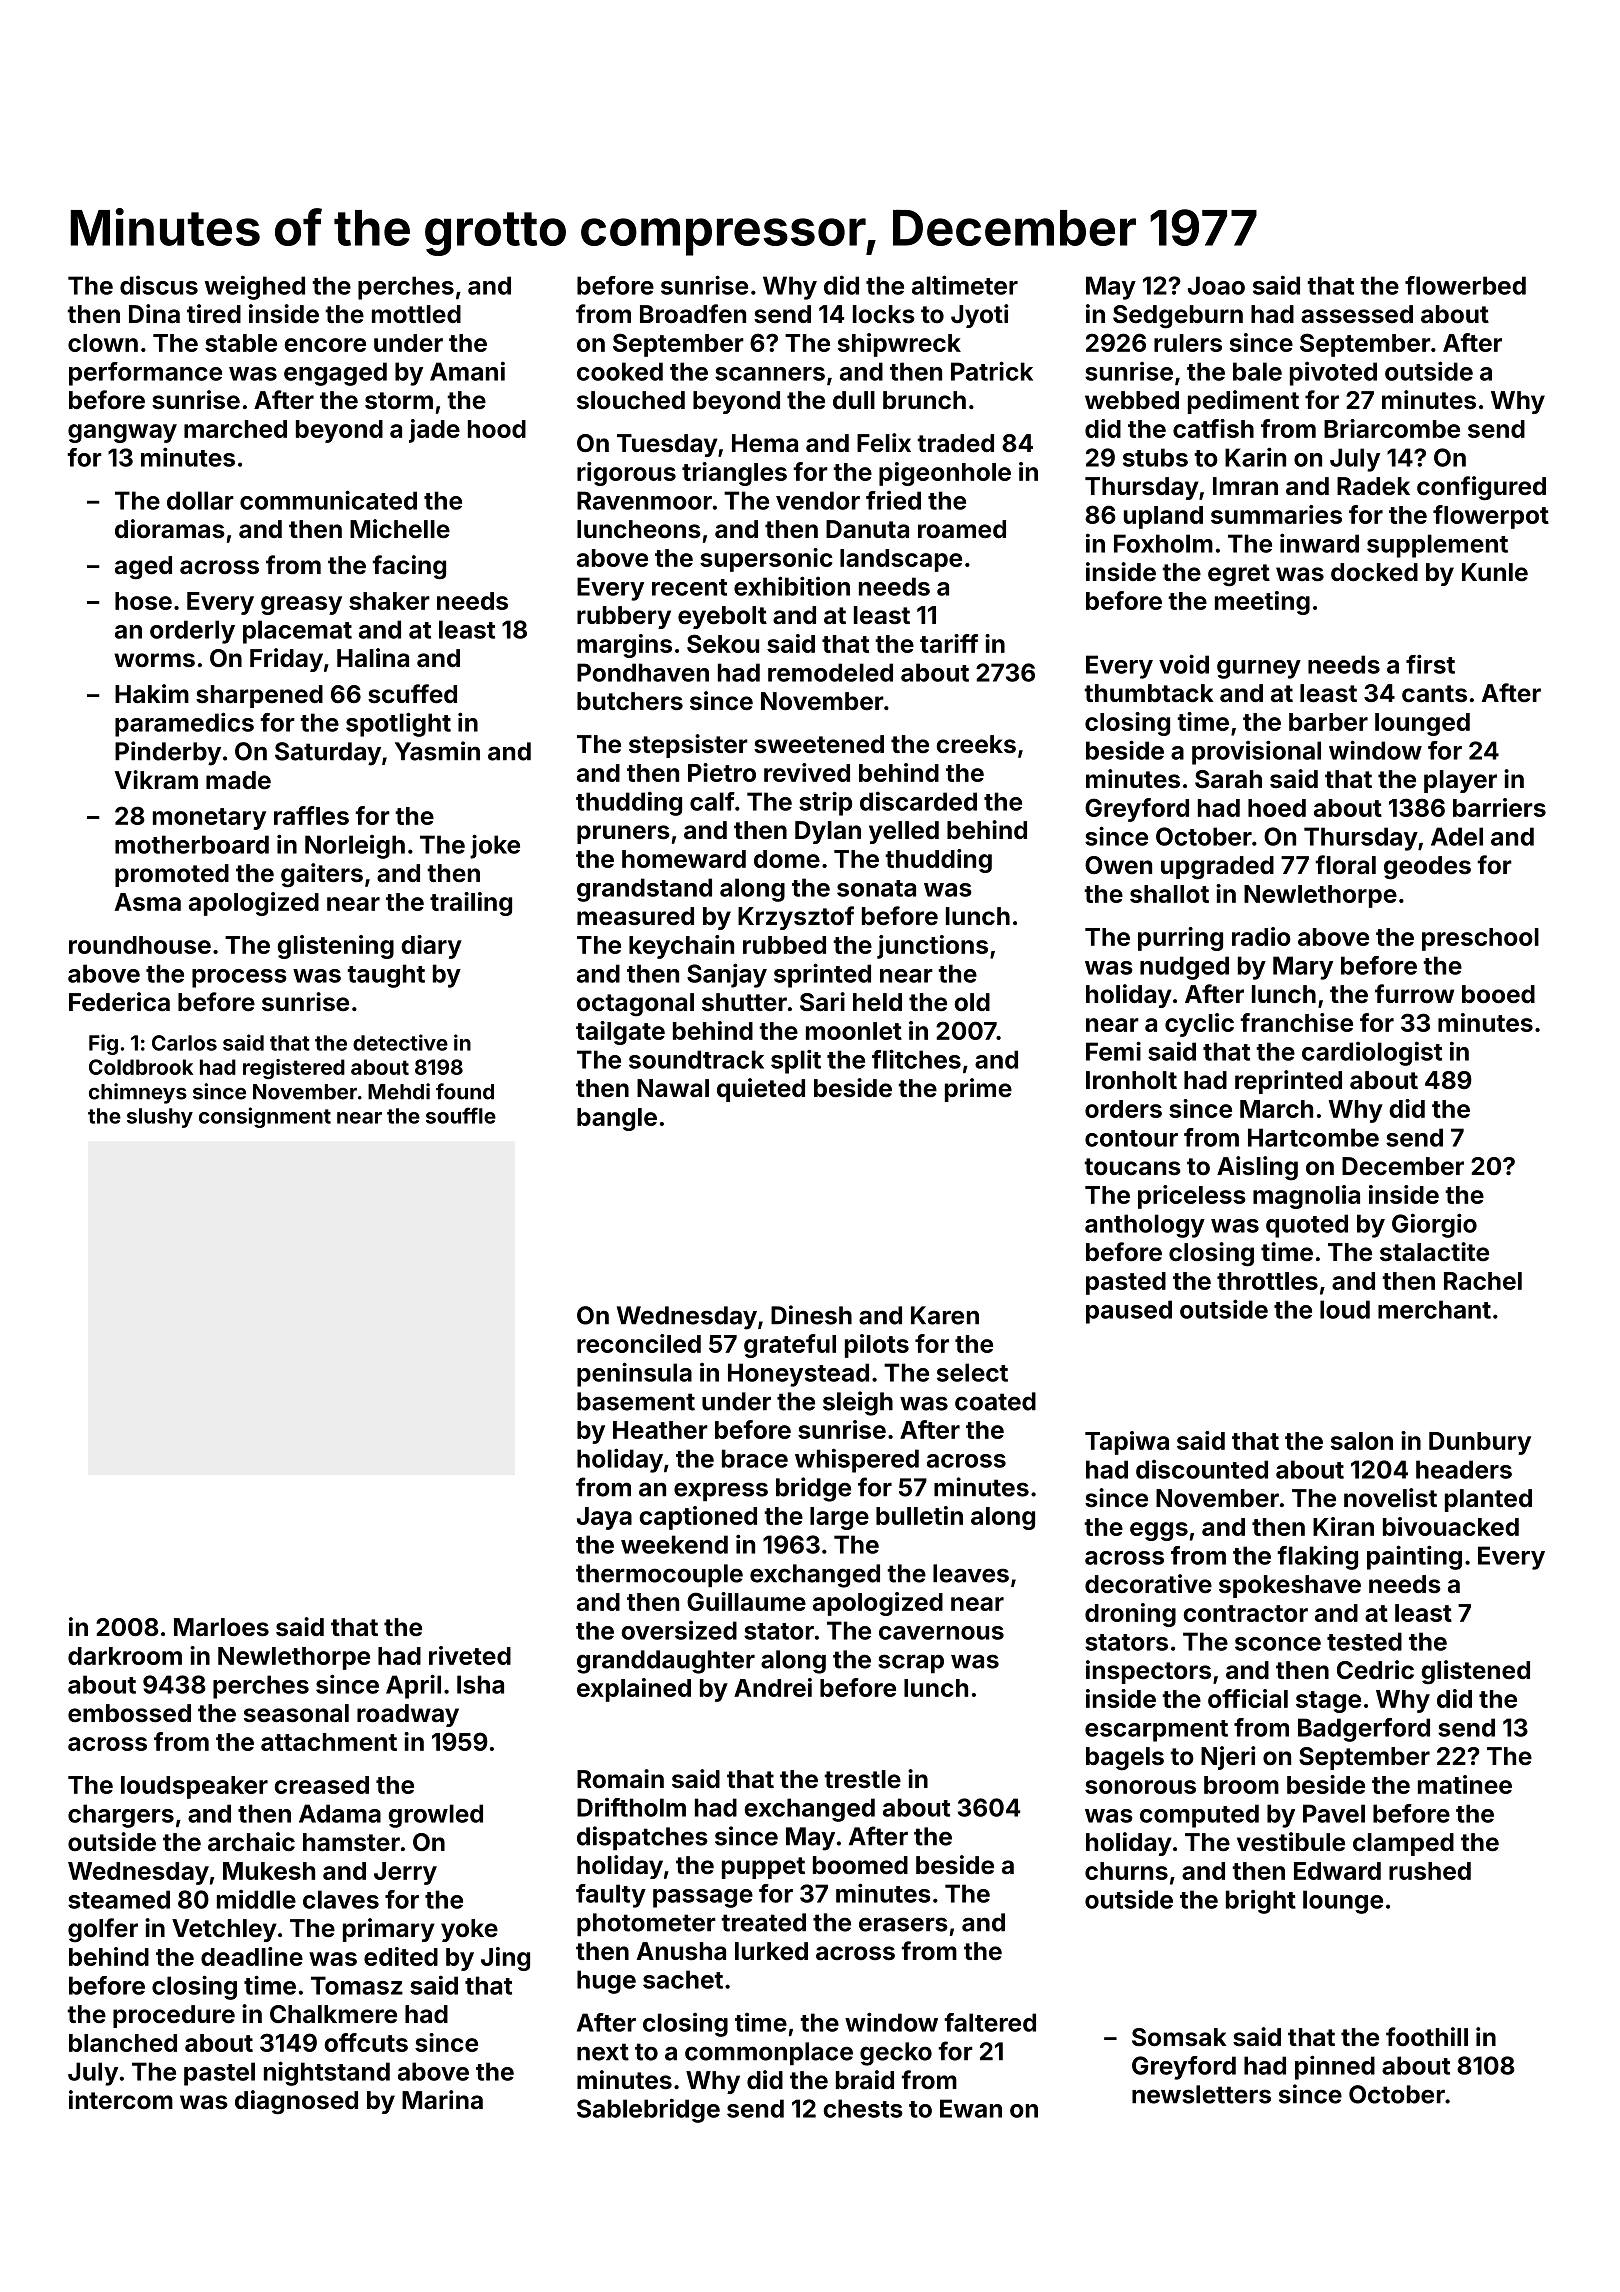 Image resolution: width=1620 pixels, height=2292 pixels. I want to click on Hartcombe, so click(1313, 1137).
